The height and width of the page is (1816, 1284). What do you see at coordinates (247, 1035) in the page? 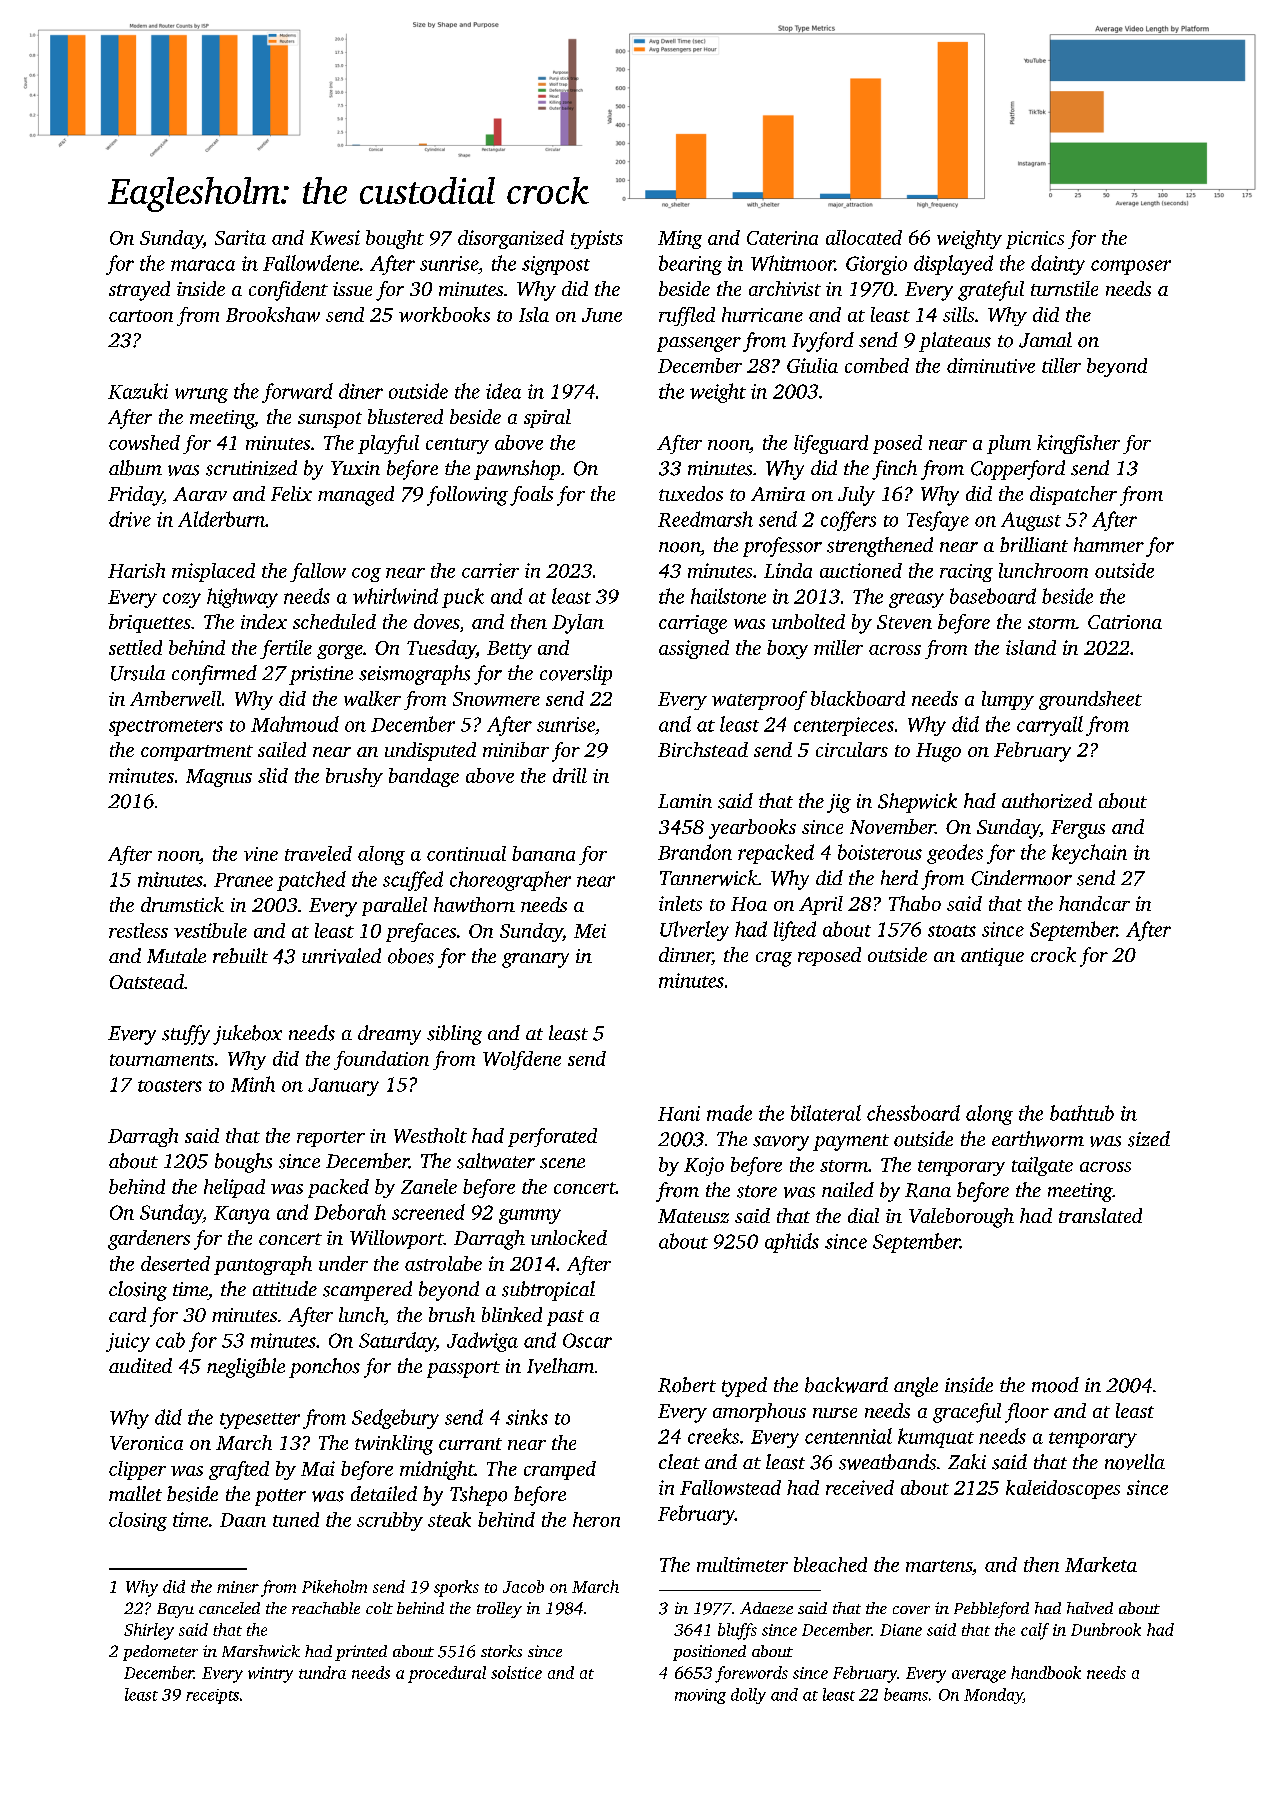
I see `jukebox` at bounding box center [247, 1035].
